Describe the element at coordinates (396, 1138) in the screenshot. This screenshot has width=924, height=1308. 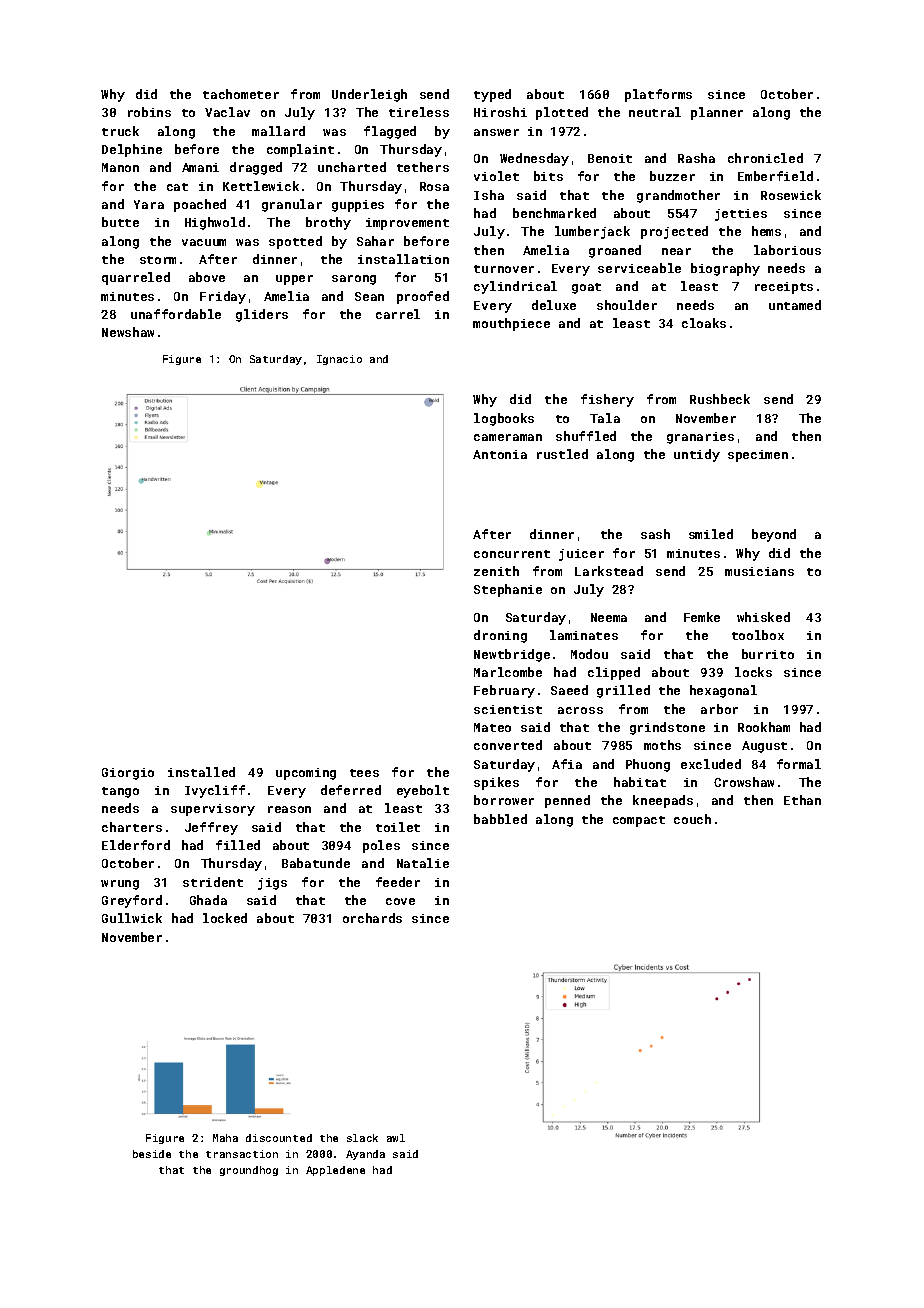
I see `awl` at that location.
